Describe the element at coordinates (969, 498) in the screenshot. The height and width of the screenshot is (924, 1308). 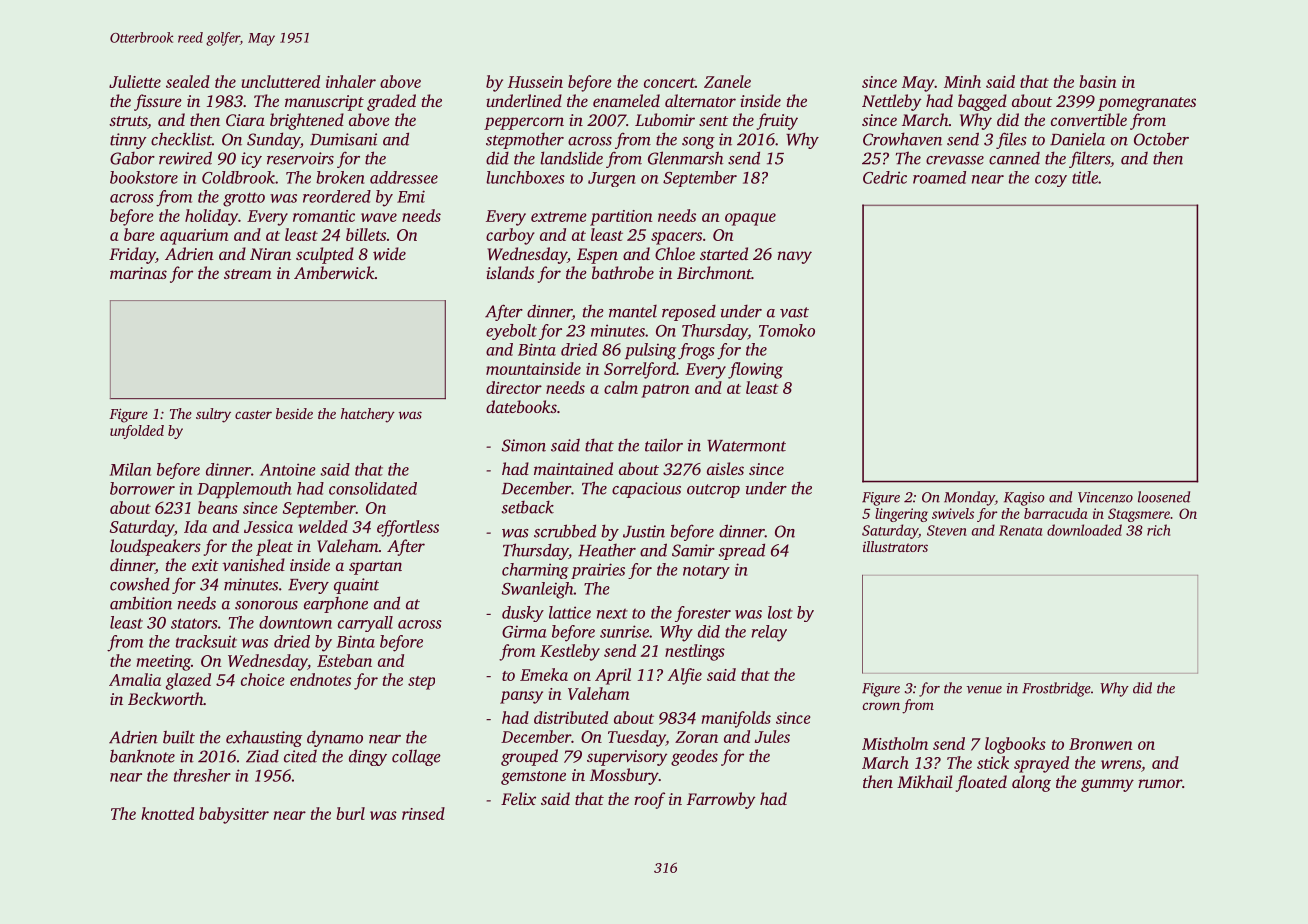
I see `Monday` at that location.
